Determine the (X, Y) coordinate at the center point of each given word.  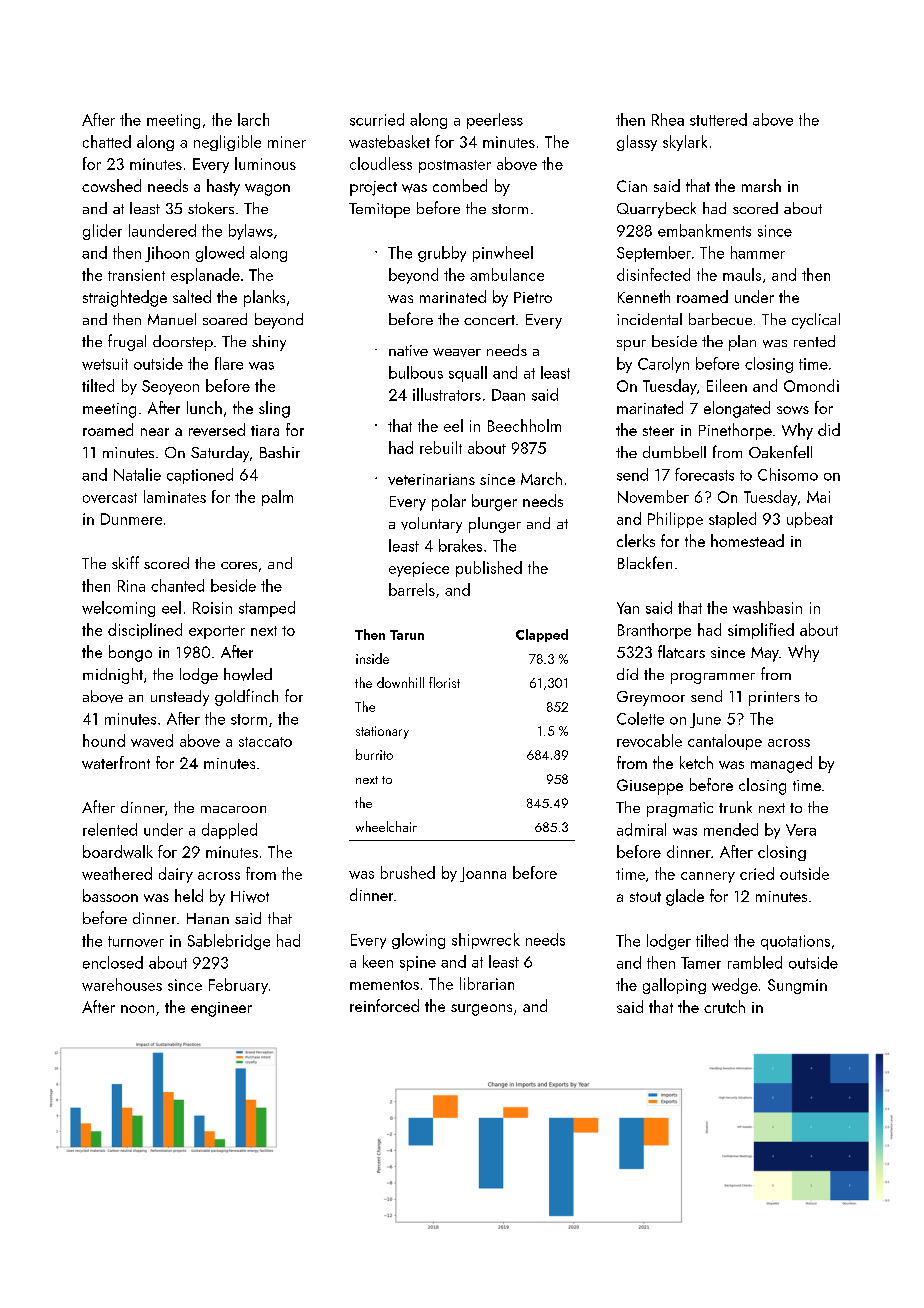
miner (287, 142)
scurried (377, 119)
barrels (412, 589)
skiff (125, 562)
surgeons (481, 1010)
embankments (704, 230)
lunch (204, 407)
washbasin (767, 607)
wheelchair (386, 826)
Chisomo (788, 474)
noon (137, 1009)
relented (110, 829)
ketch (696, 762)
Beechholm (524, 425)
